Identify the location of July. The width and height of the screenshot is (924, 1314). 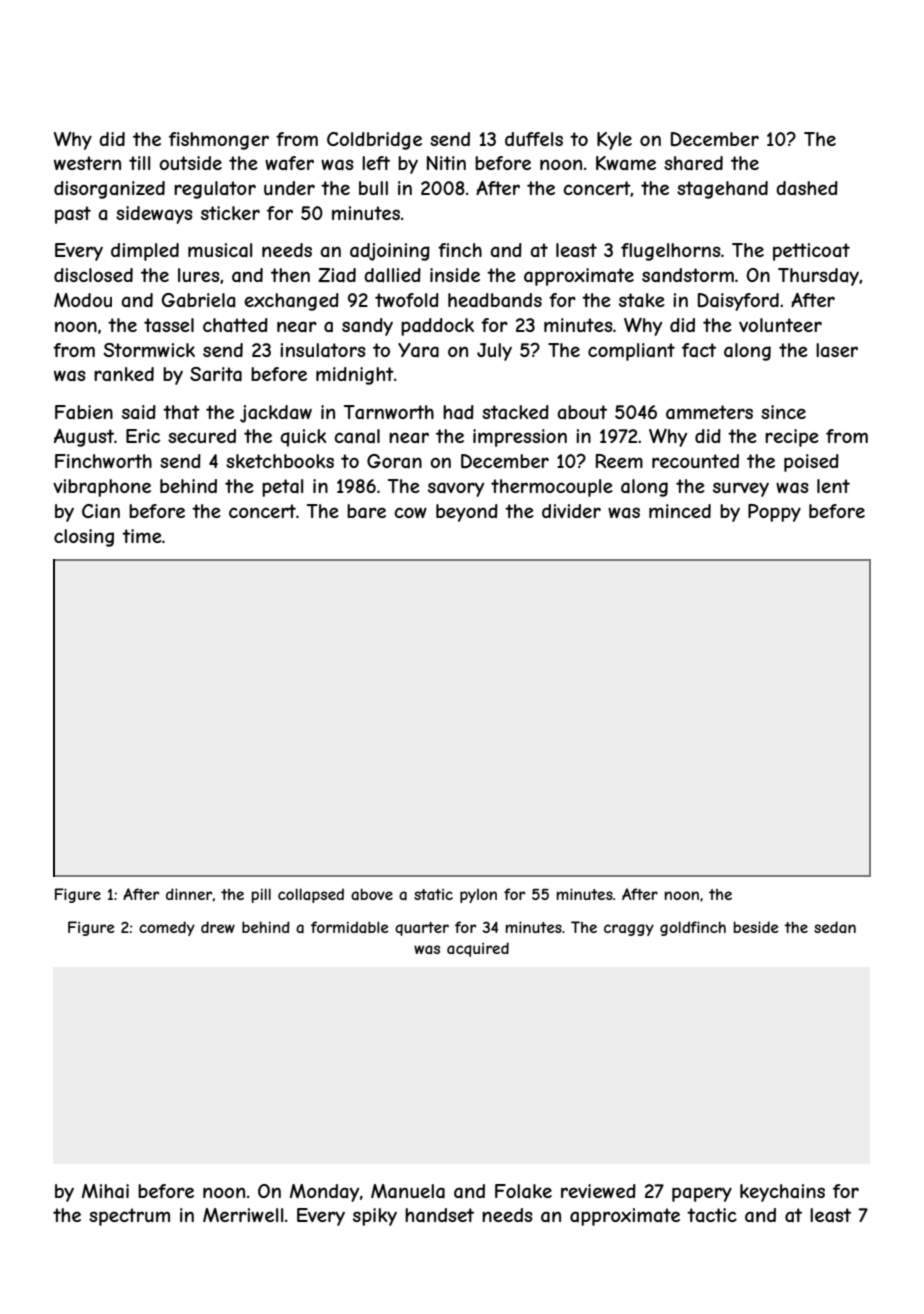
(494, 352).
